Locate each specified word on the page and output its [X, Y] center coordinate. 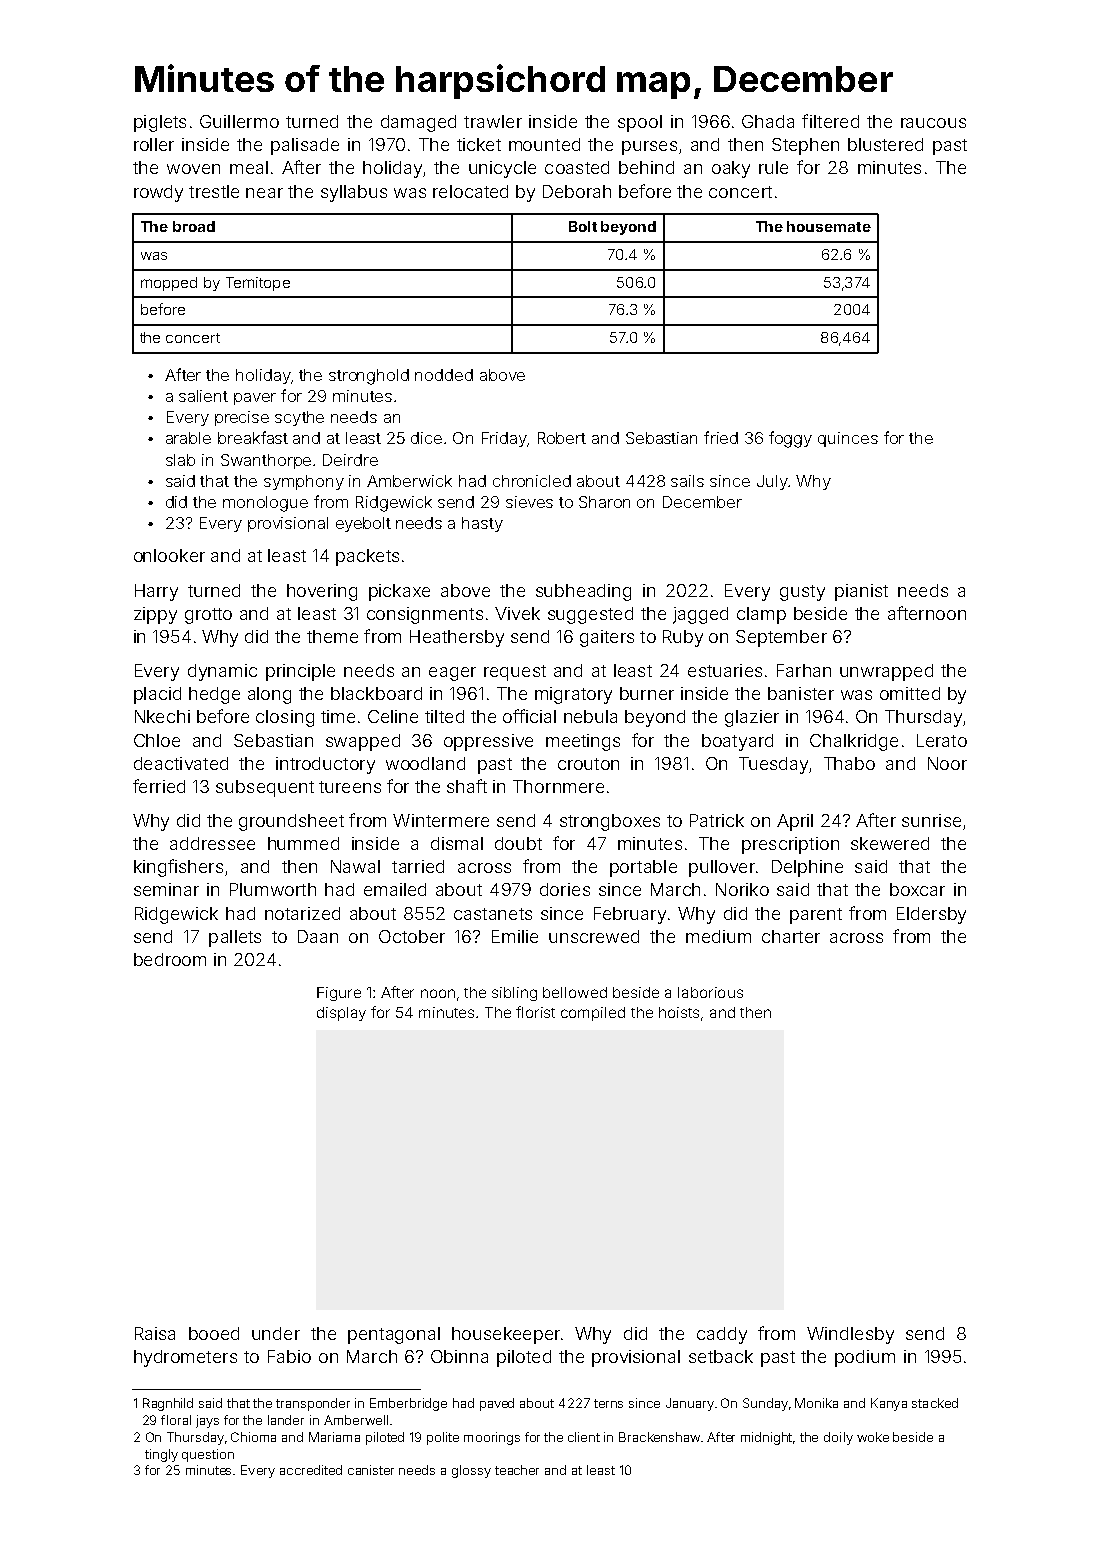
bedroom [170, 959]
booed [214, 1333]
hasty [482, 524]
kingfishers [178, 868]
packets [367, 557]
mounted [544, 144]
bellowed [575, 992]
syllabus [354, 193]
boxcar [917, 889]
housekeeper [506, 1335]
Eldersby [931, 915]
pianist [861, 592]
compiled [593, 1014]
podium [865, 1358]
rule [773, 167]
